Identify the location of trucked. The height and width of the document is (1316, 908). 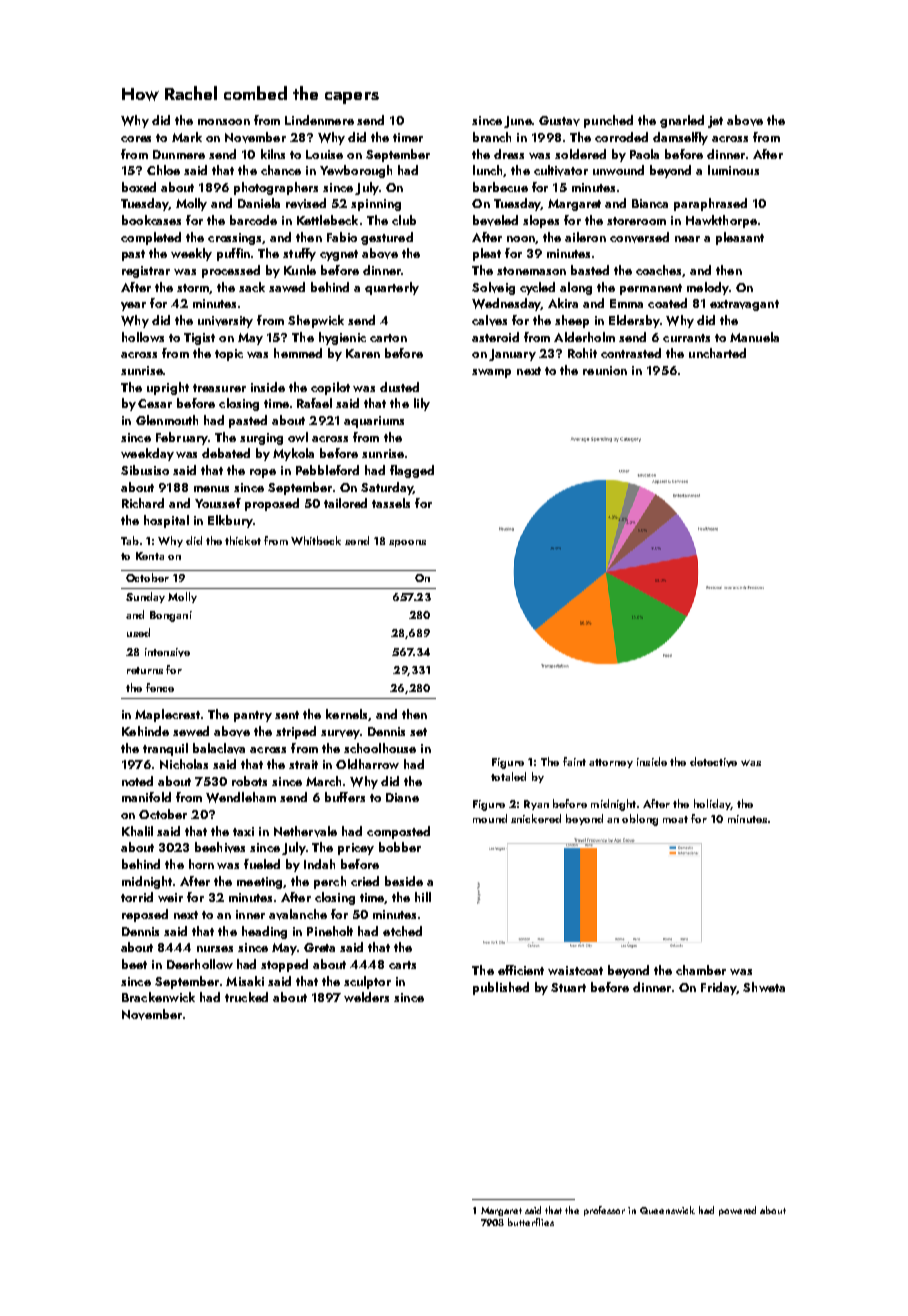
(246, 997).
